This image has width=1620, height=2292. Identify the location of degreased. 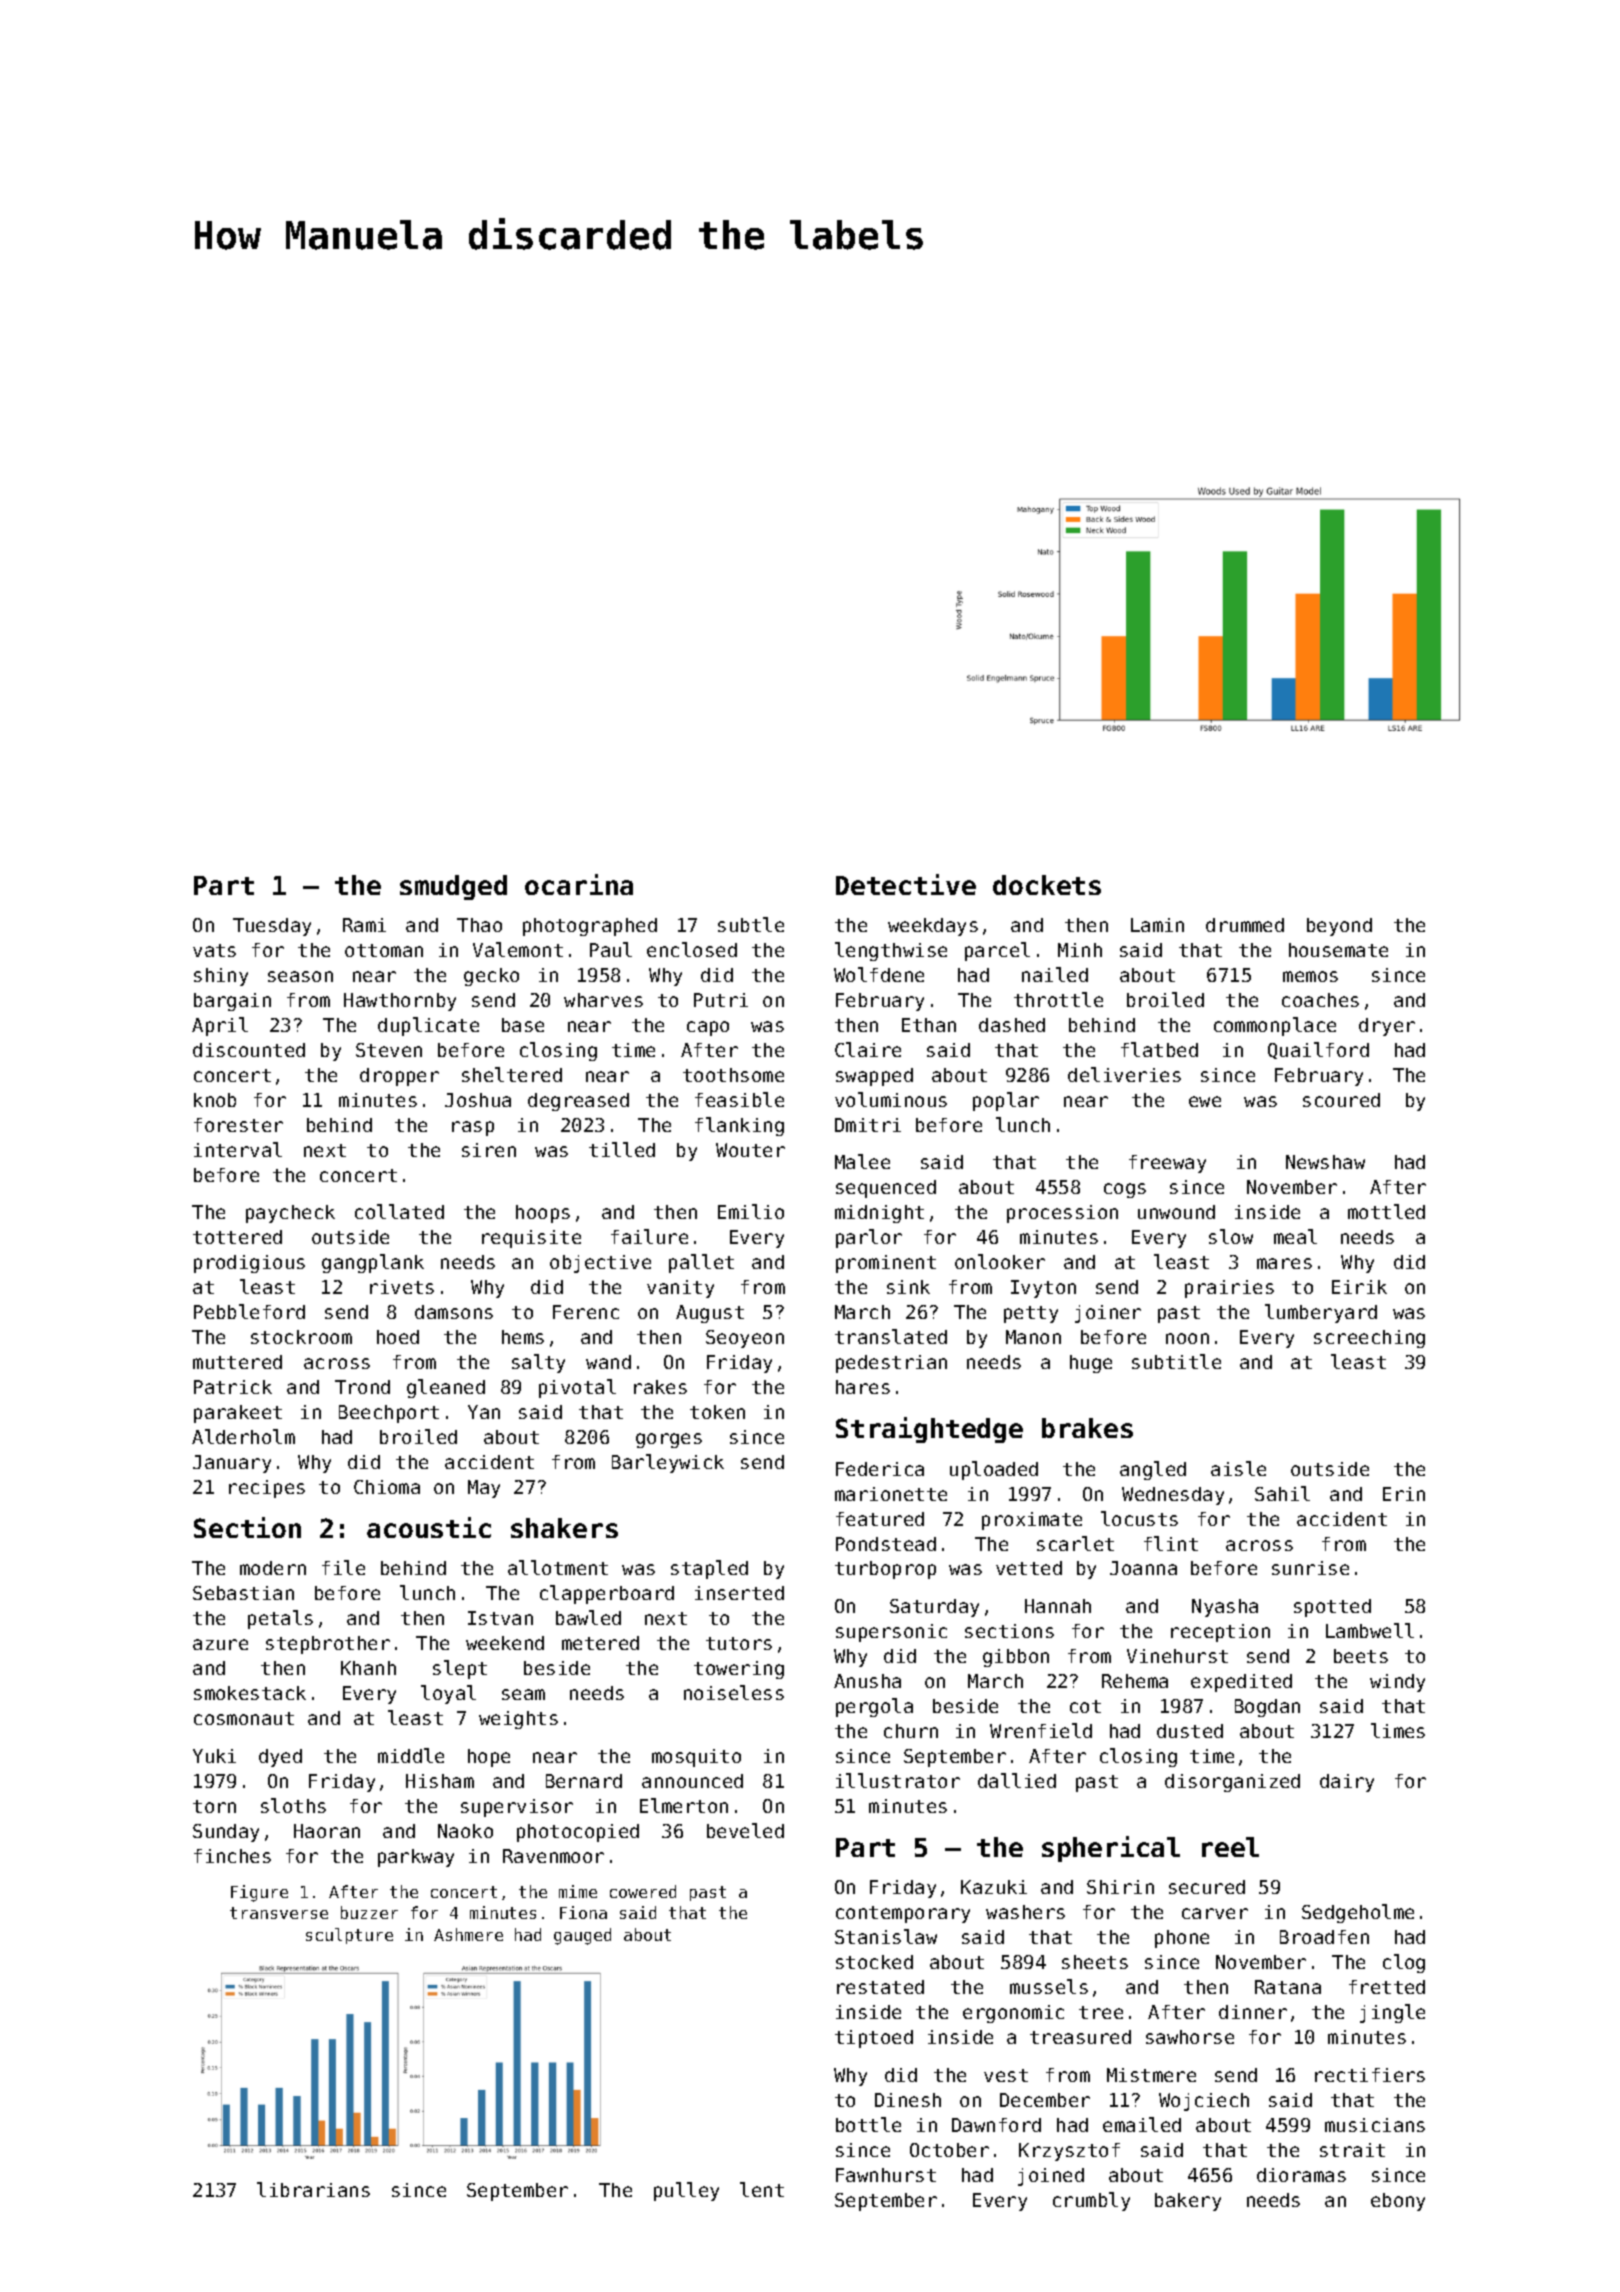
(578, 1102).
